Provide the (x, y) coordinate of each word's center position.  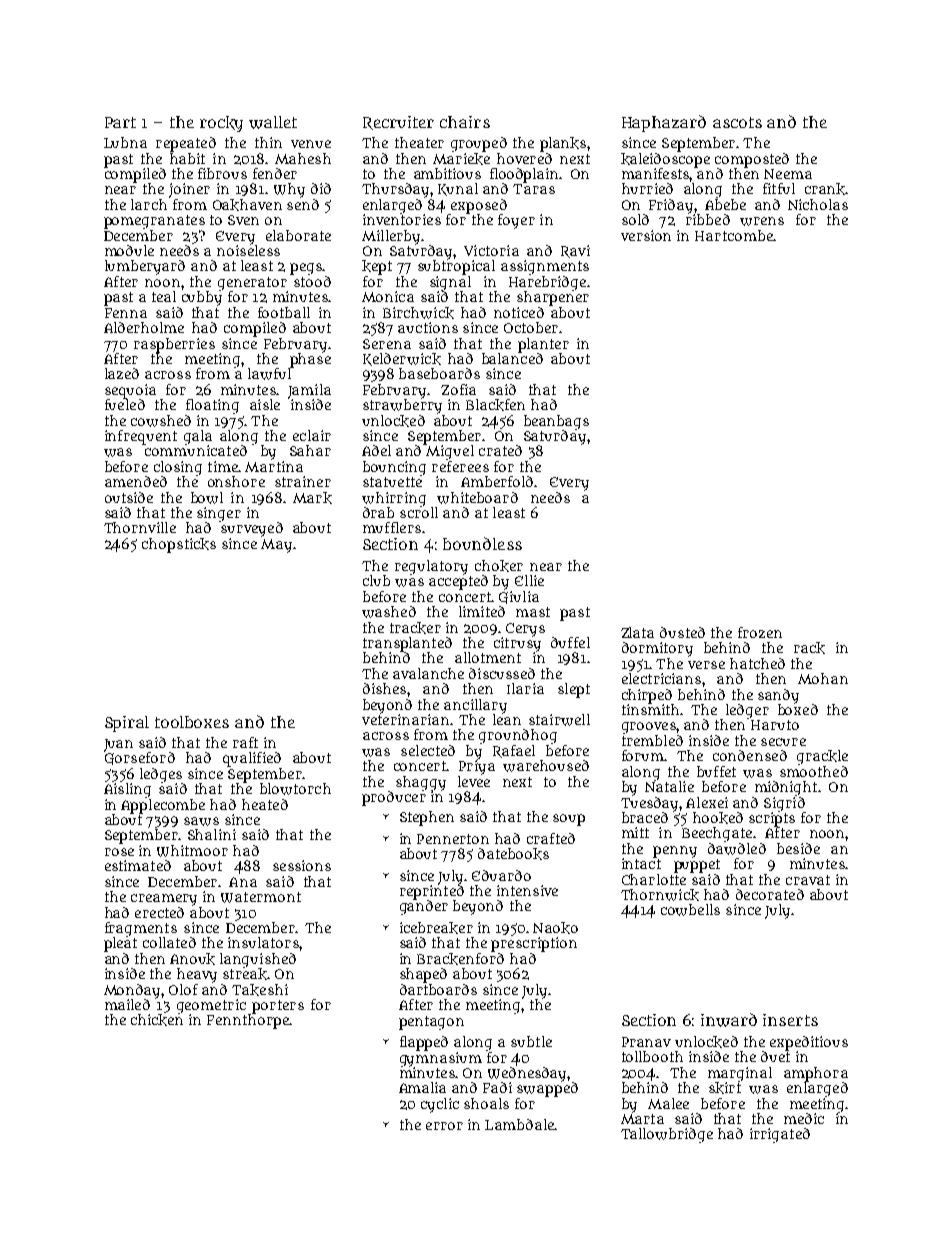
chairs (465, 122)
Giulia (519, 597)
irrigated (780, 1135)
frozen (760, 632)
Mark (312, 498)
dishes (384, 688)
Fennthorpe (248, 1021)
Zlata (637, 632)
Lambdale (519, 1124)
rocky (221, 124)
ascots (737, 122)
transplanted (407, 644)
